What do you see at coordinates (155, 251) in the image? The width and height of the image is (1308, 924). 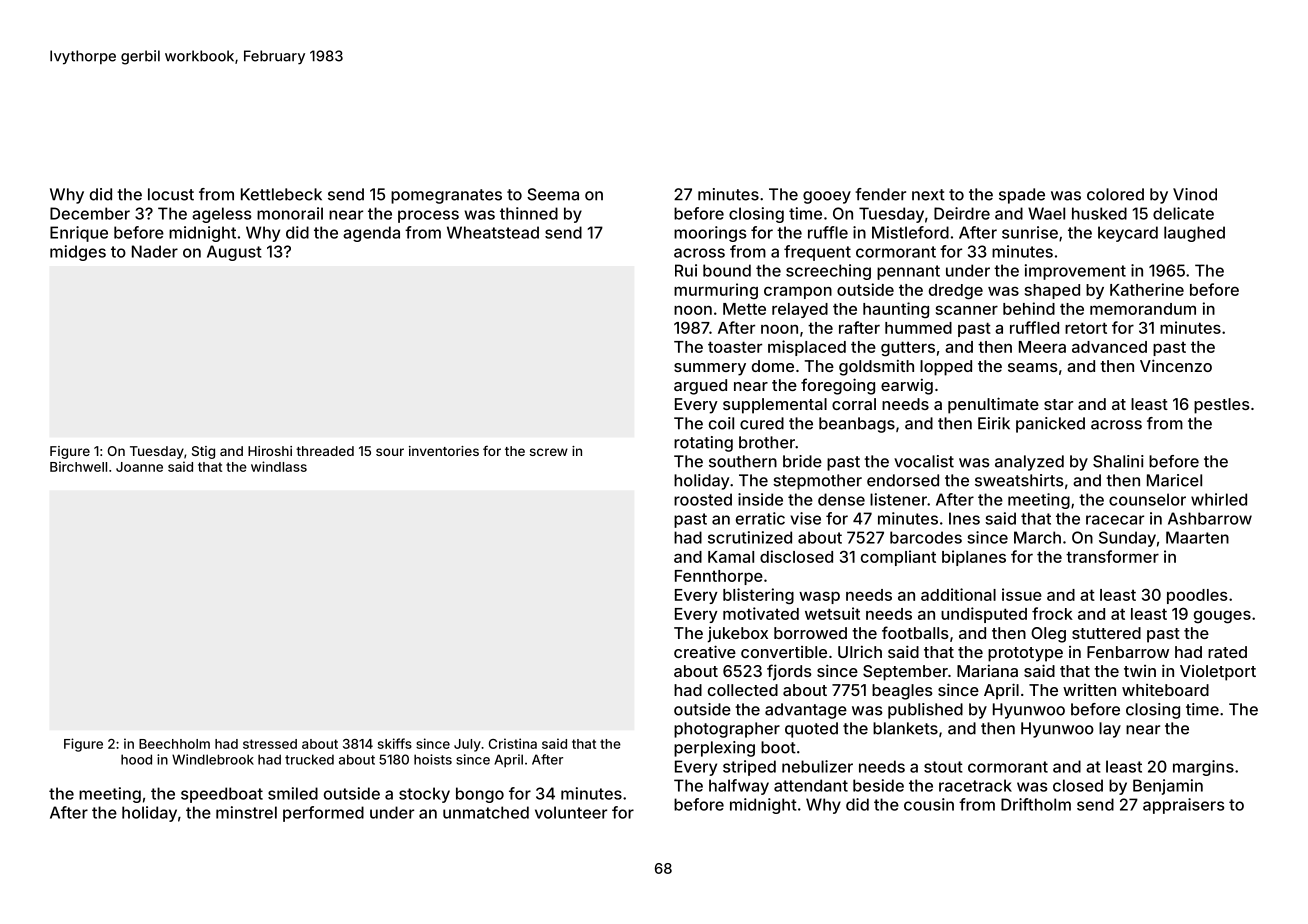 I see `Nader` at bounding box center [155, 251].
